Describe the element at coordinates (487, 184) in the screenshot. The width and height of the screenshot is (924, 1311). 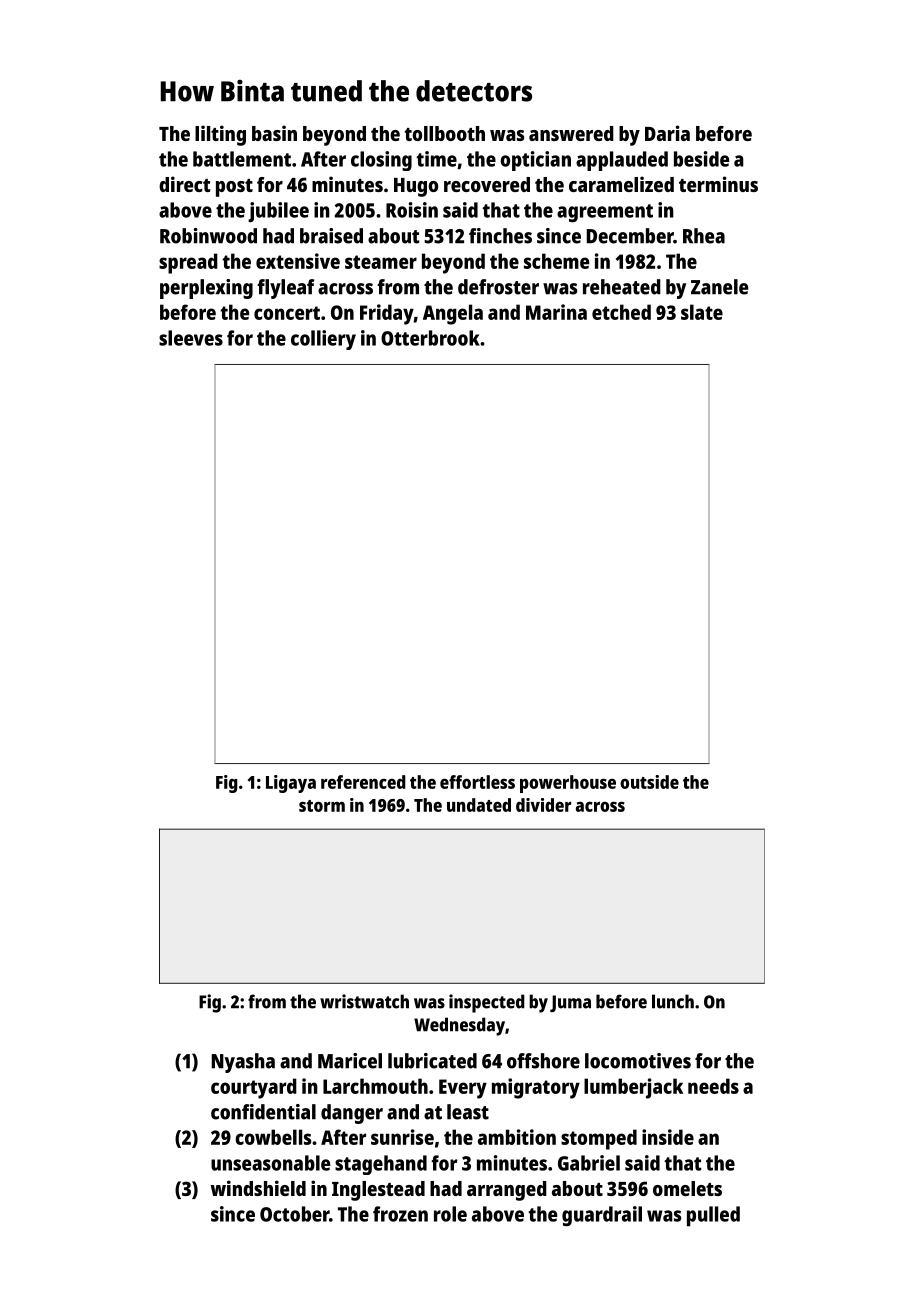
I see `recovered` at that location.
